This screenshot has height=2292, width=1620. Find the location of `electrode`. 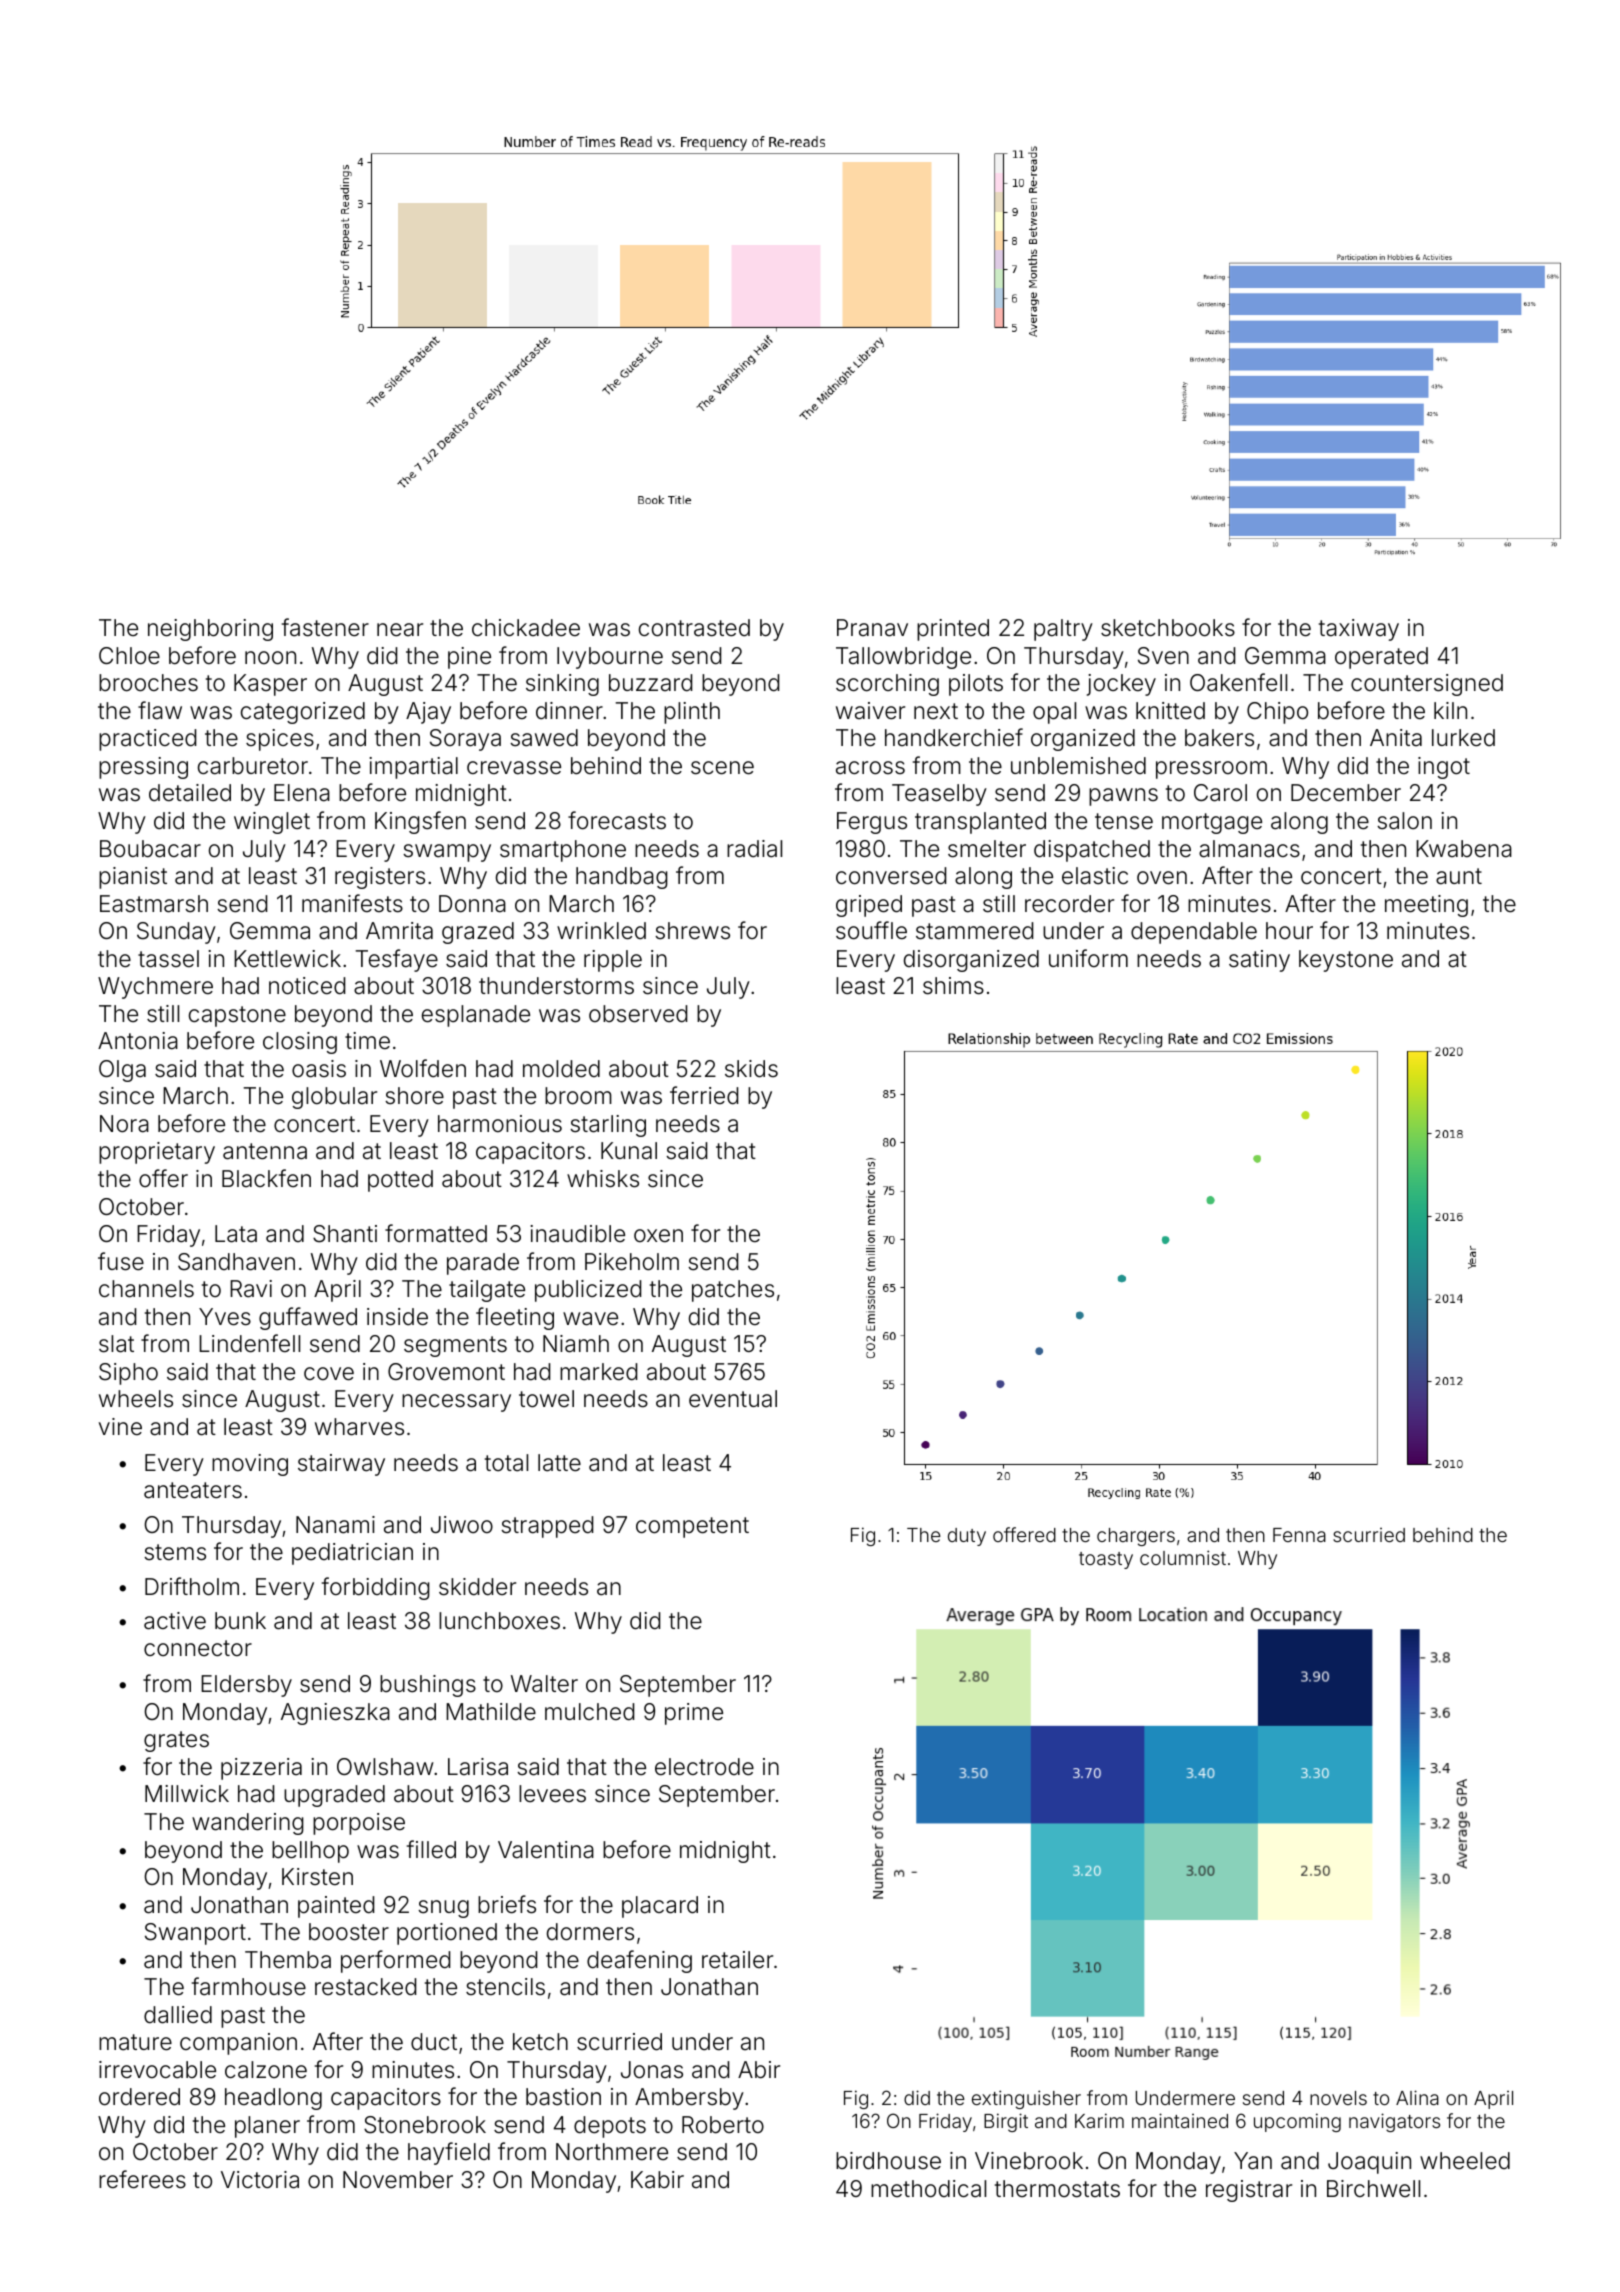

electrode is located at coordinates (704, 1767).
